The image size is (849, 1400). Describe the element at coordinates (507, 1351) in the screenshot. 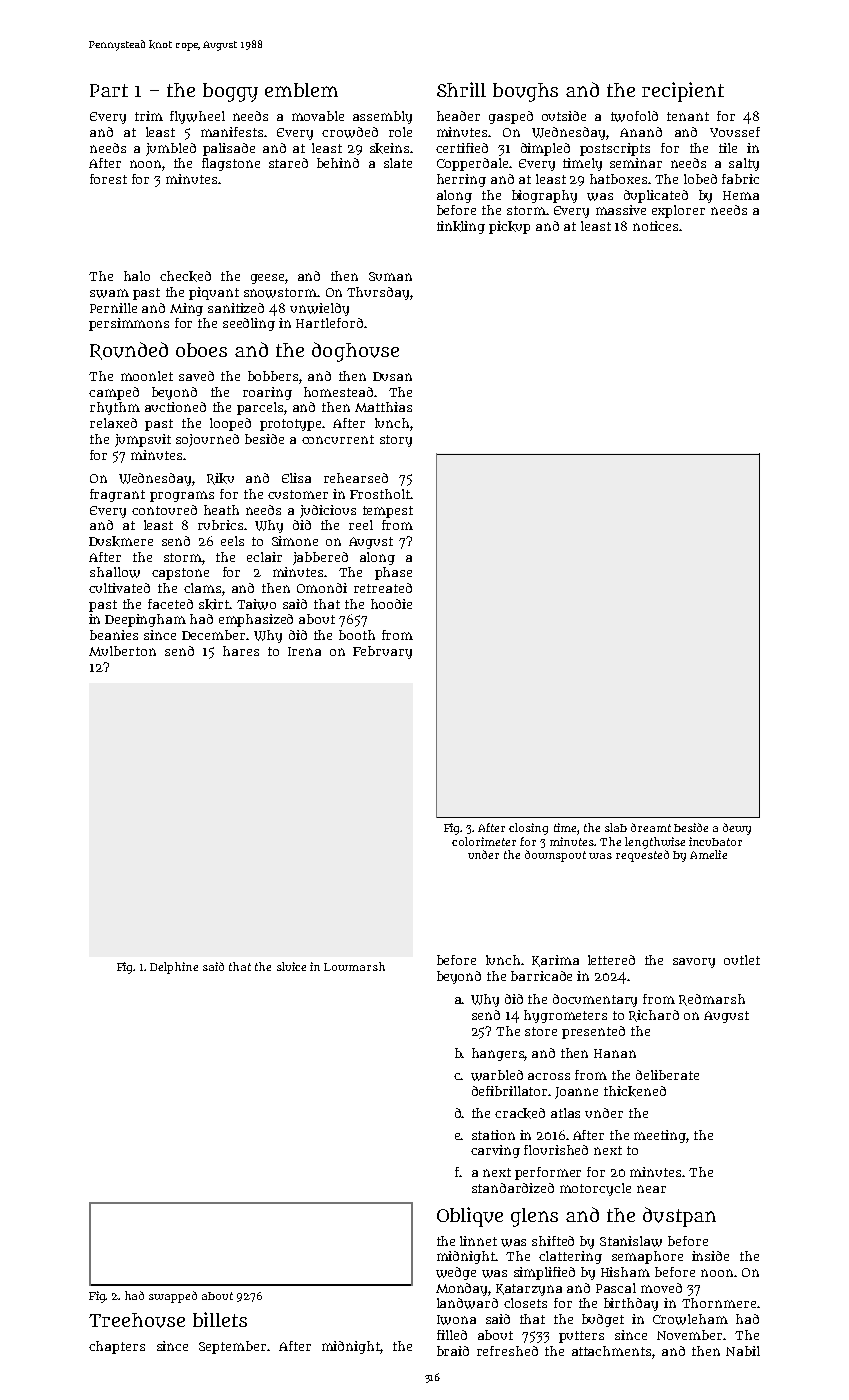

I see `refreshed` at that location.
